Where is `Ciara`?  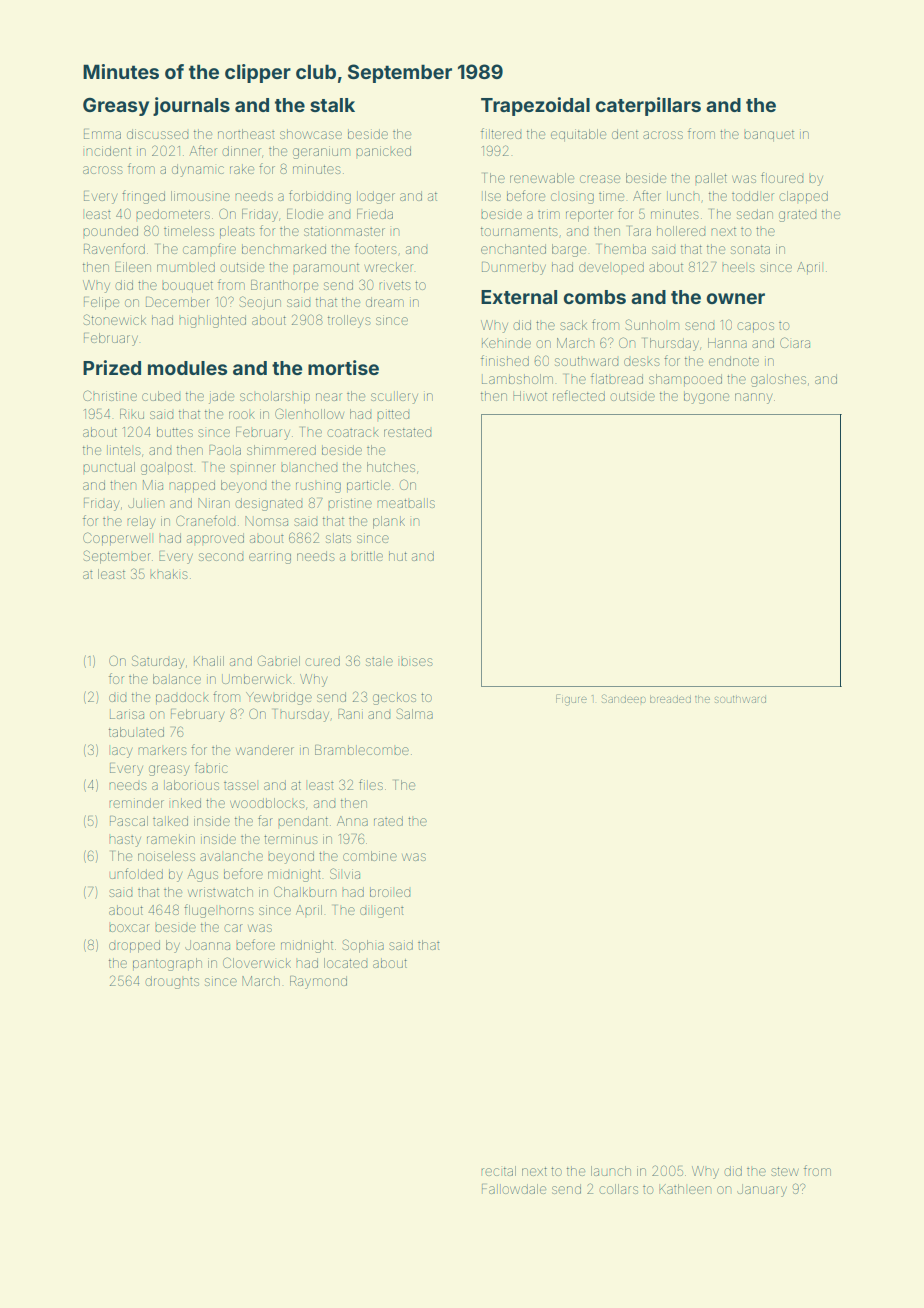 Ciara is located at coordinates (795, 342).
